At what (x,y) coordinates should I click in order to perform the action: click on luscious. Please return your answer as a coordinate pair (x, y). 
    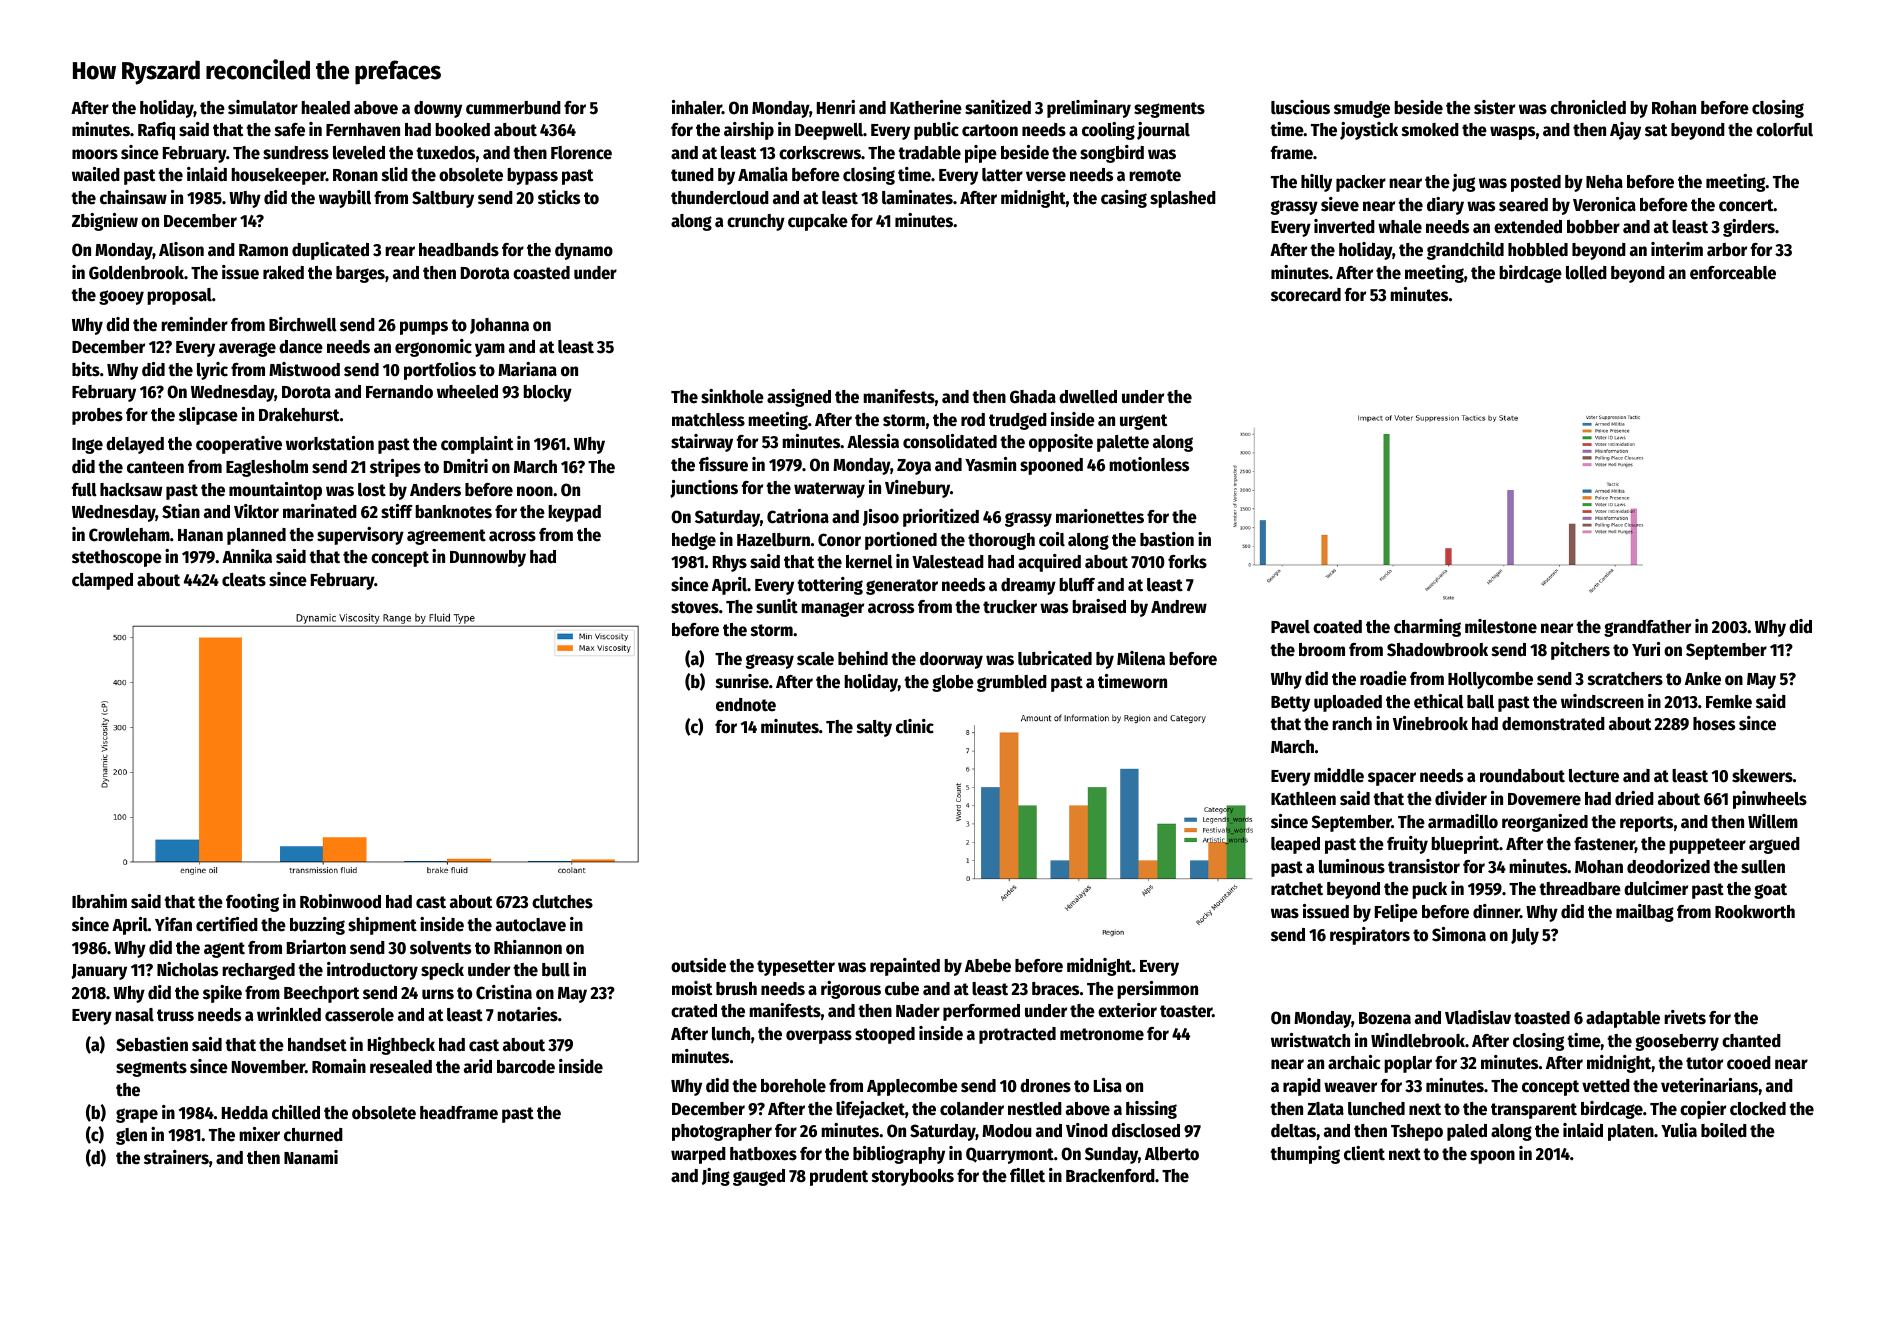
    Looking at the image, I should click on (1300, 107).
